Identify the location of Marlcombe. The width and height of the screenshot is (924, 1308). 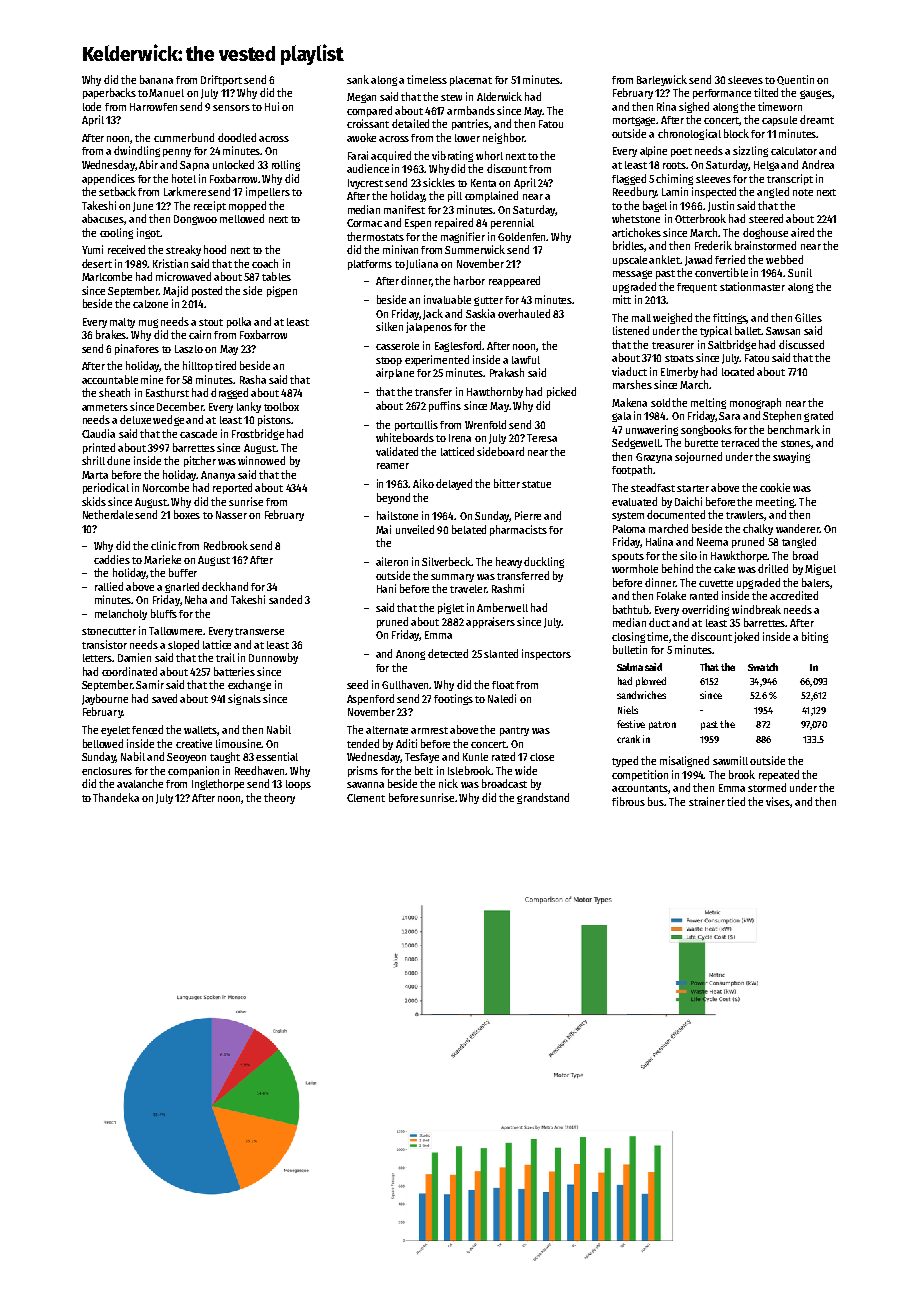
(107, 276).
